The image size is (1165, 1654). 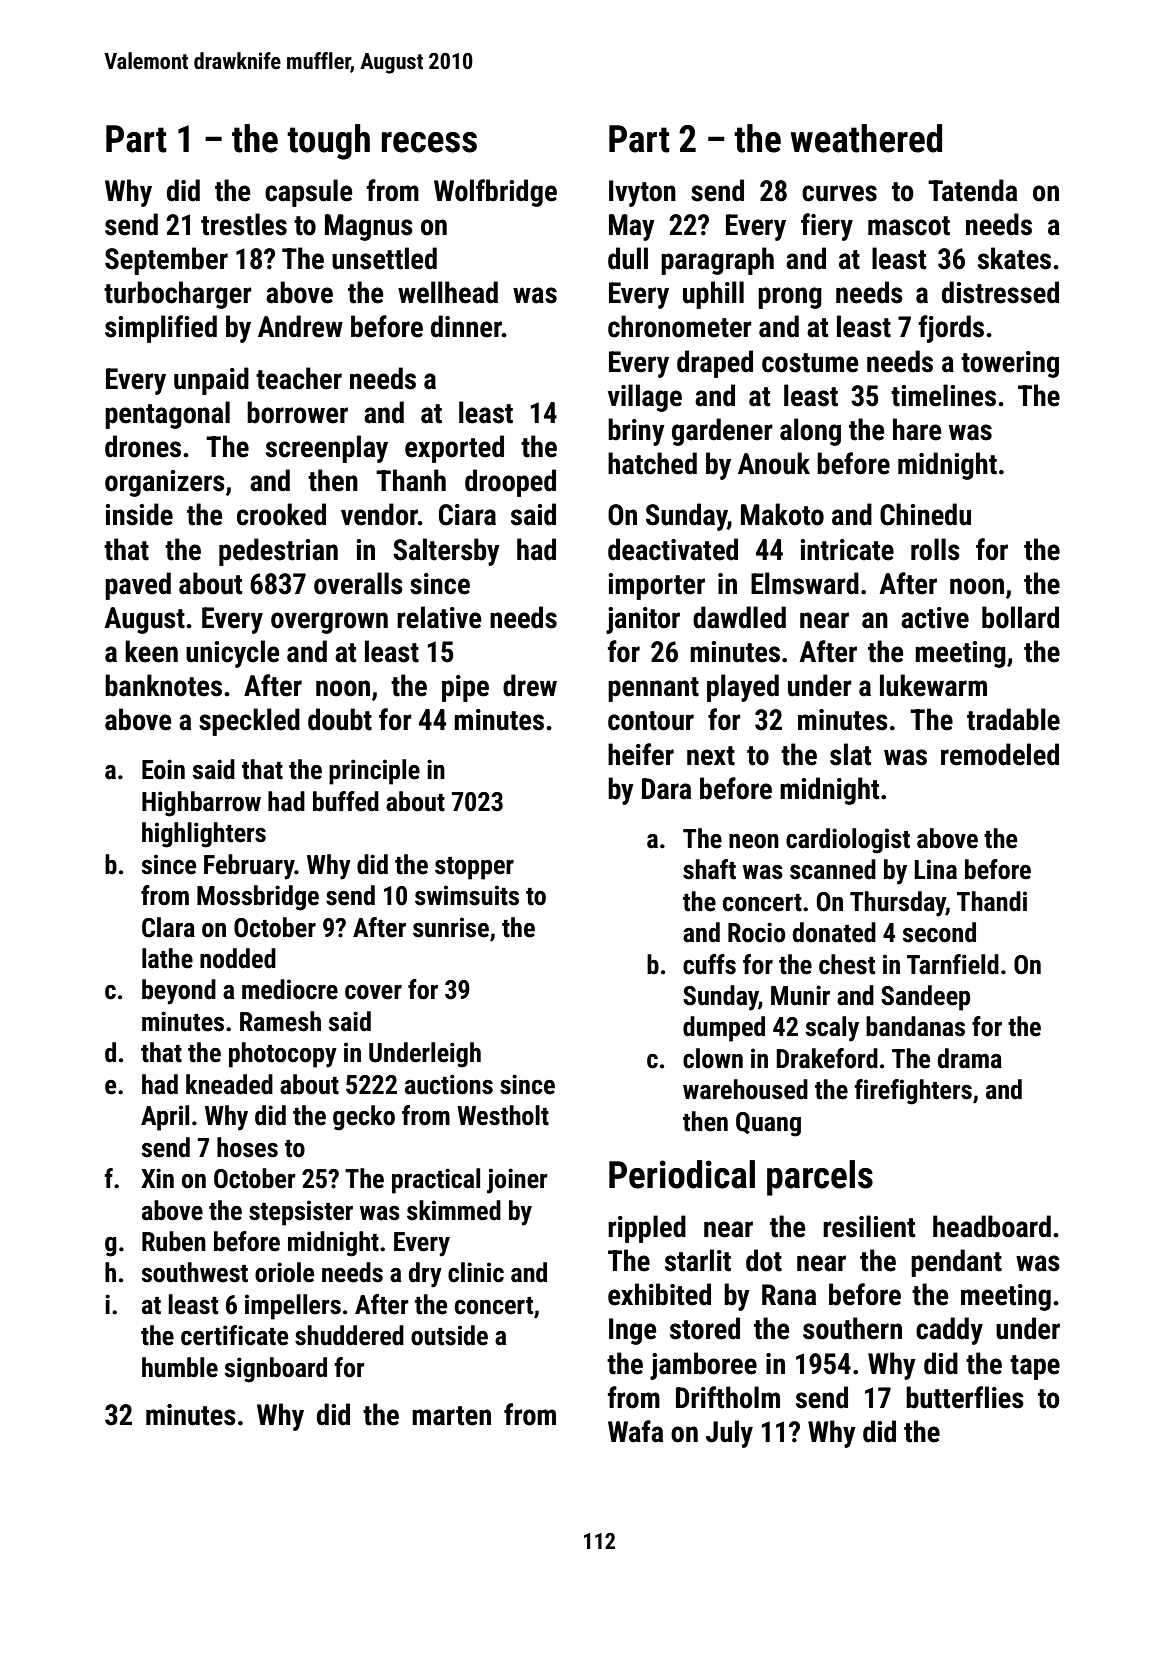 I want to click on beyond, so click(x=179, y=992).
